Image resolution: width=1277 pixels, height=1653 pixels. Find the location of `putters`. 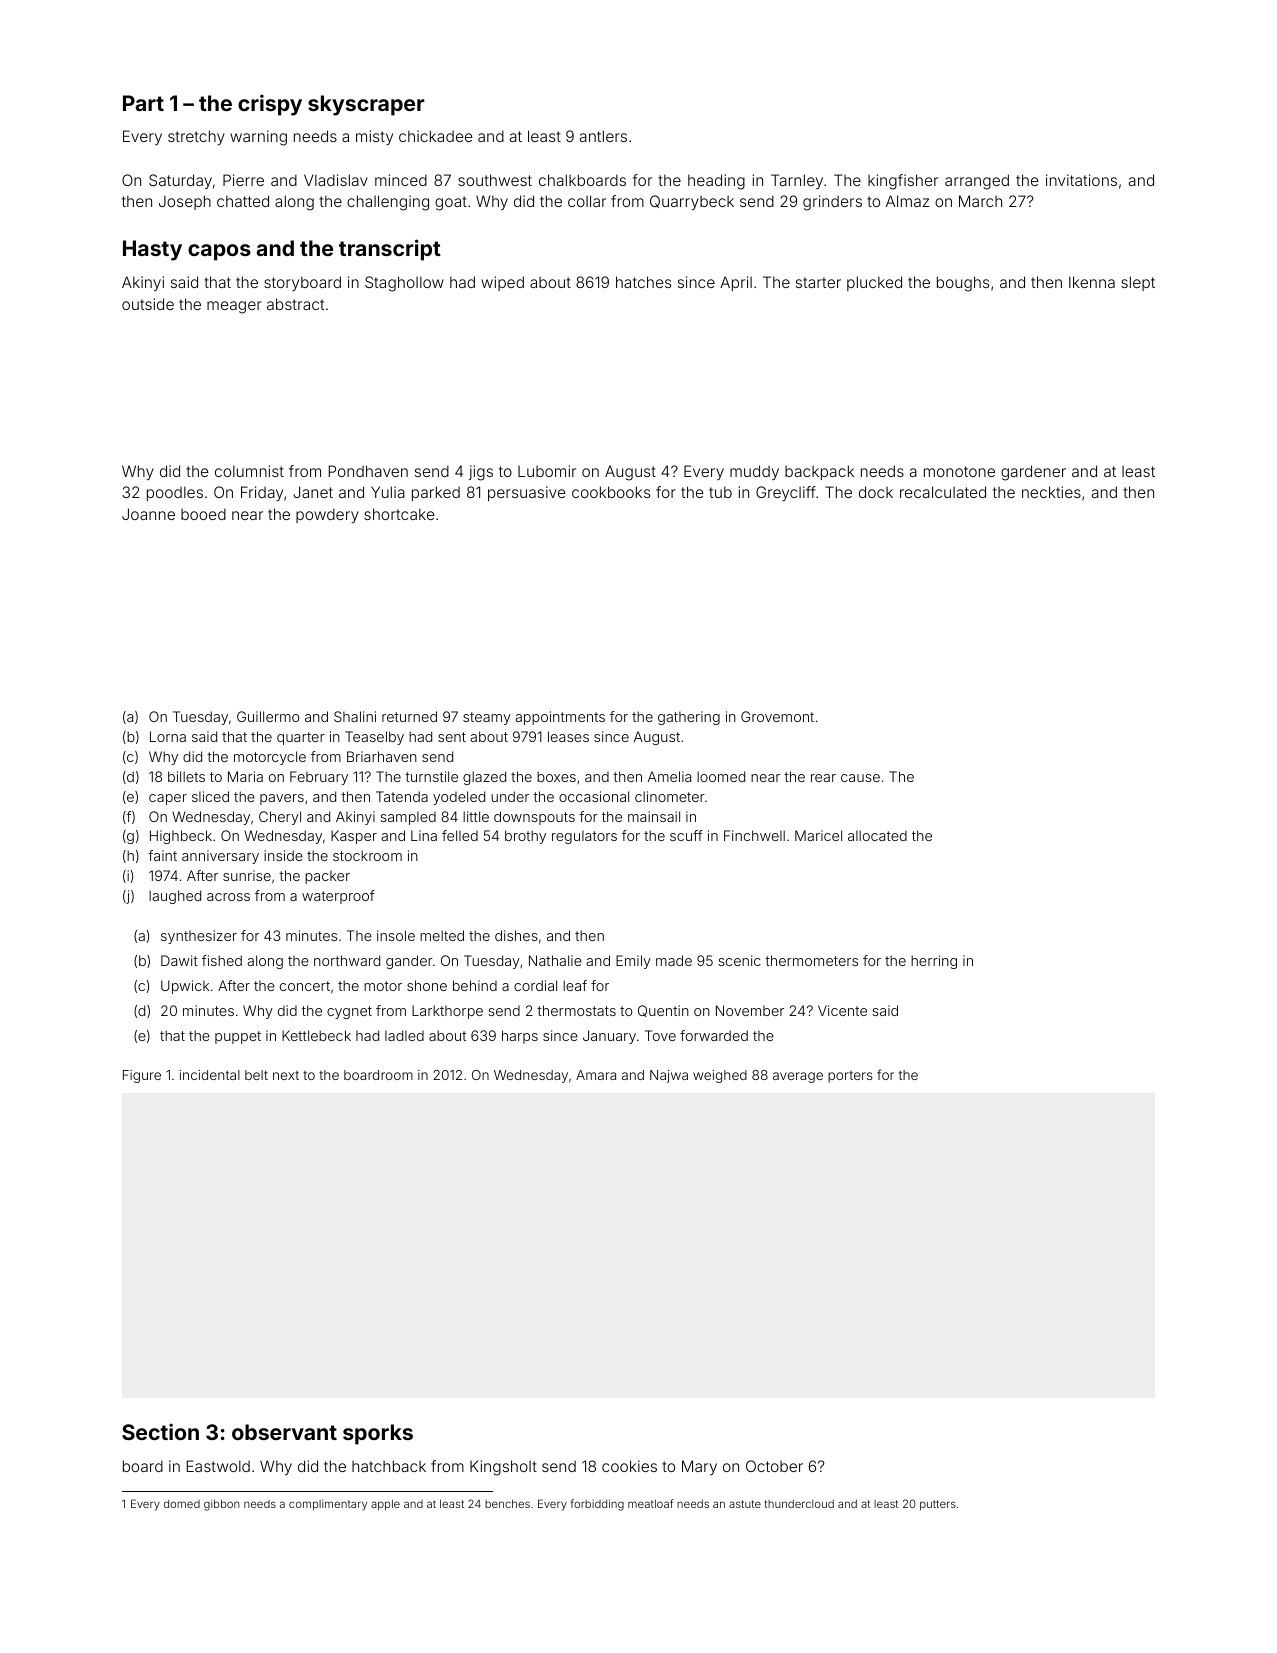

putters is located at coordinates (938, 1505).
